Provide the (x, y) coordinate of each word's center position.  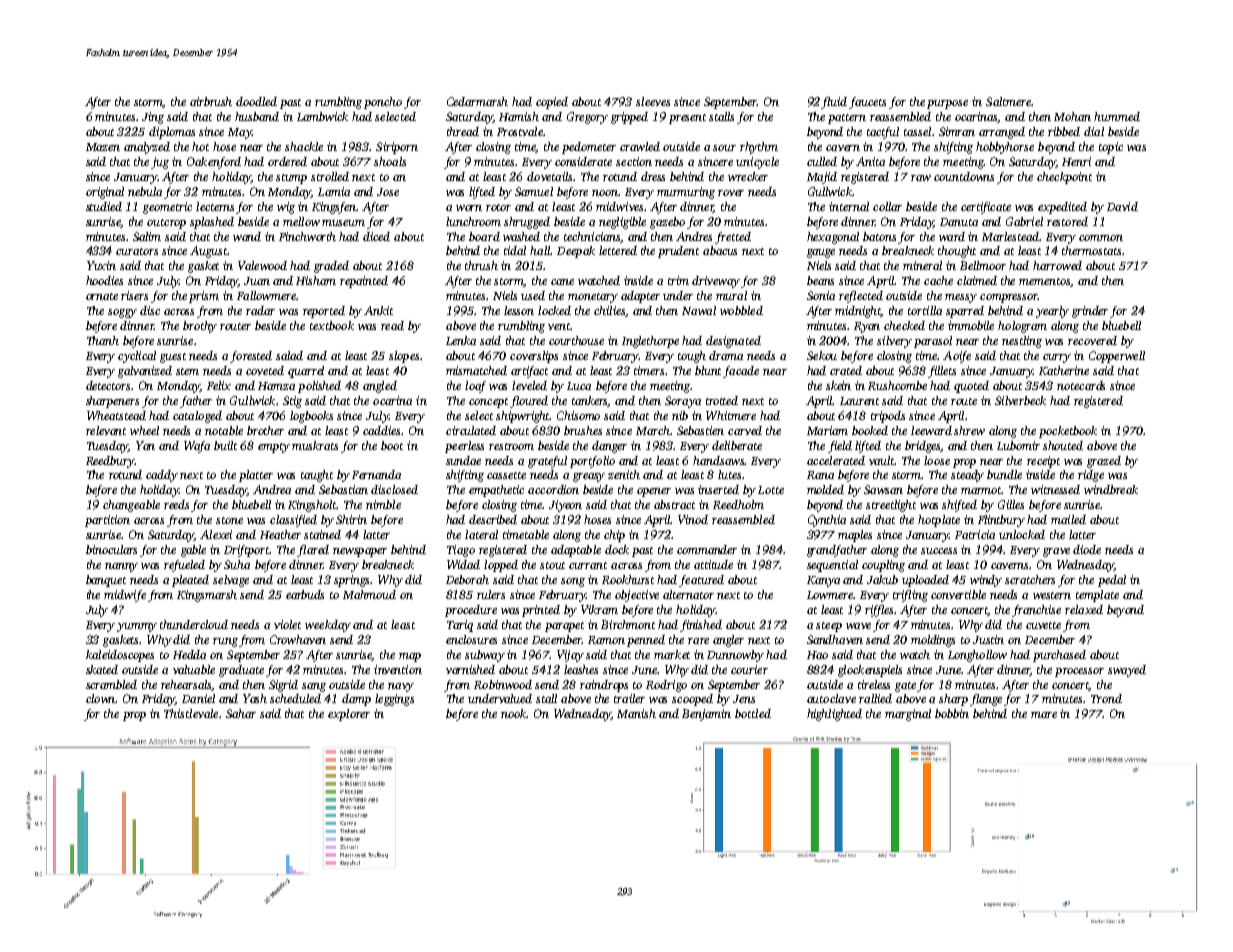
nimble (383, 504)
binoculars (111, 549)
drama (726, 355)
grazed (1104, 462)
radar (260, 310)
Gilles (1011, 504)
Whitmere (731, 415)
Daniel (198, 698)
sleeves (653, 101)
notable (224, 430)
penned (646, 641)
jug (160, 163)
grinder (1090, 312)
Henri (1076, 161)
